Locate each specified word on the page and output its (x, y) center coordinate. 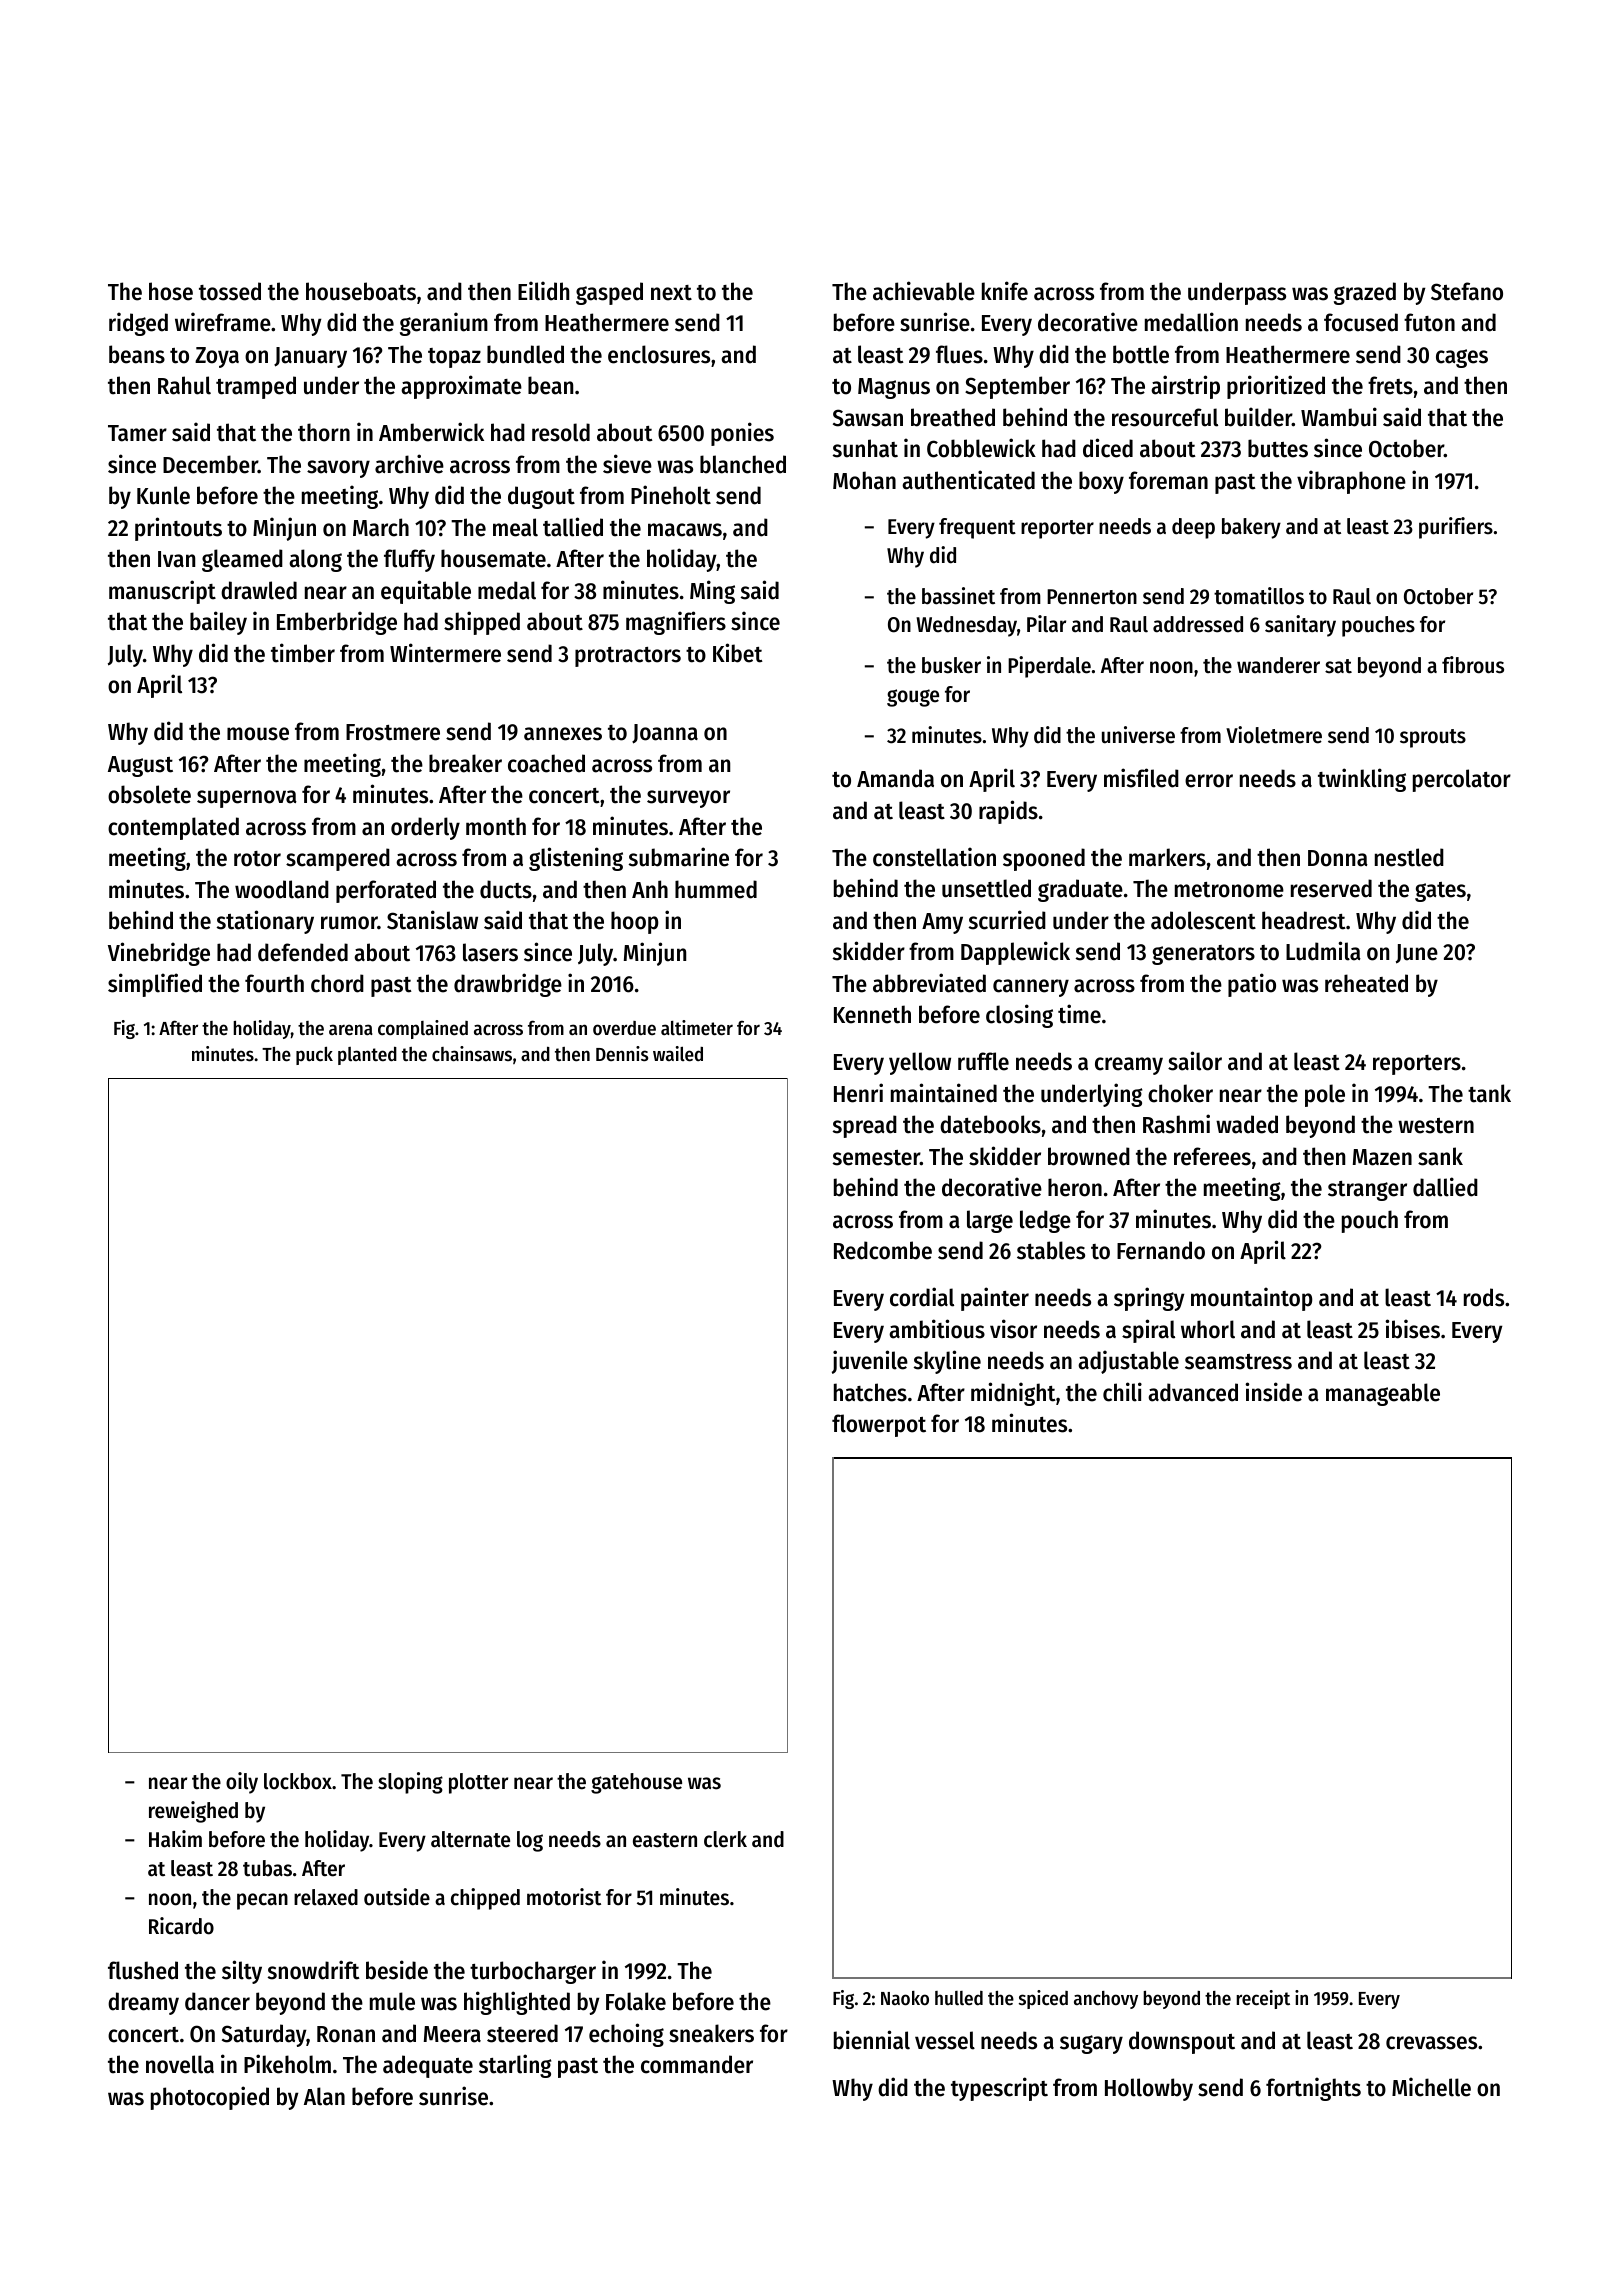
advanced (1193, 1392)
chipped (485, 1899)
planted (367, 1056)
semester (876, 1158)
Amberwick (431, 432)
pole (1325, 1095)
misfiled (1141, 778)
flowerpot (879, 1425)
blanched (743, 464)
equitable (426, 592)
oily (242, 1783)
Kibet (738, 653)
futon (1429, 322)
